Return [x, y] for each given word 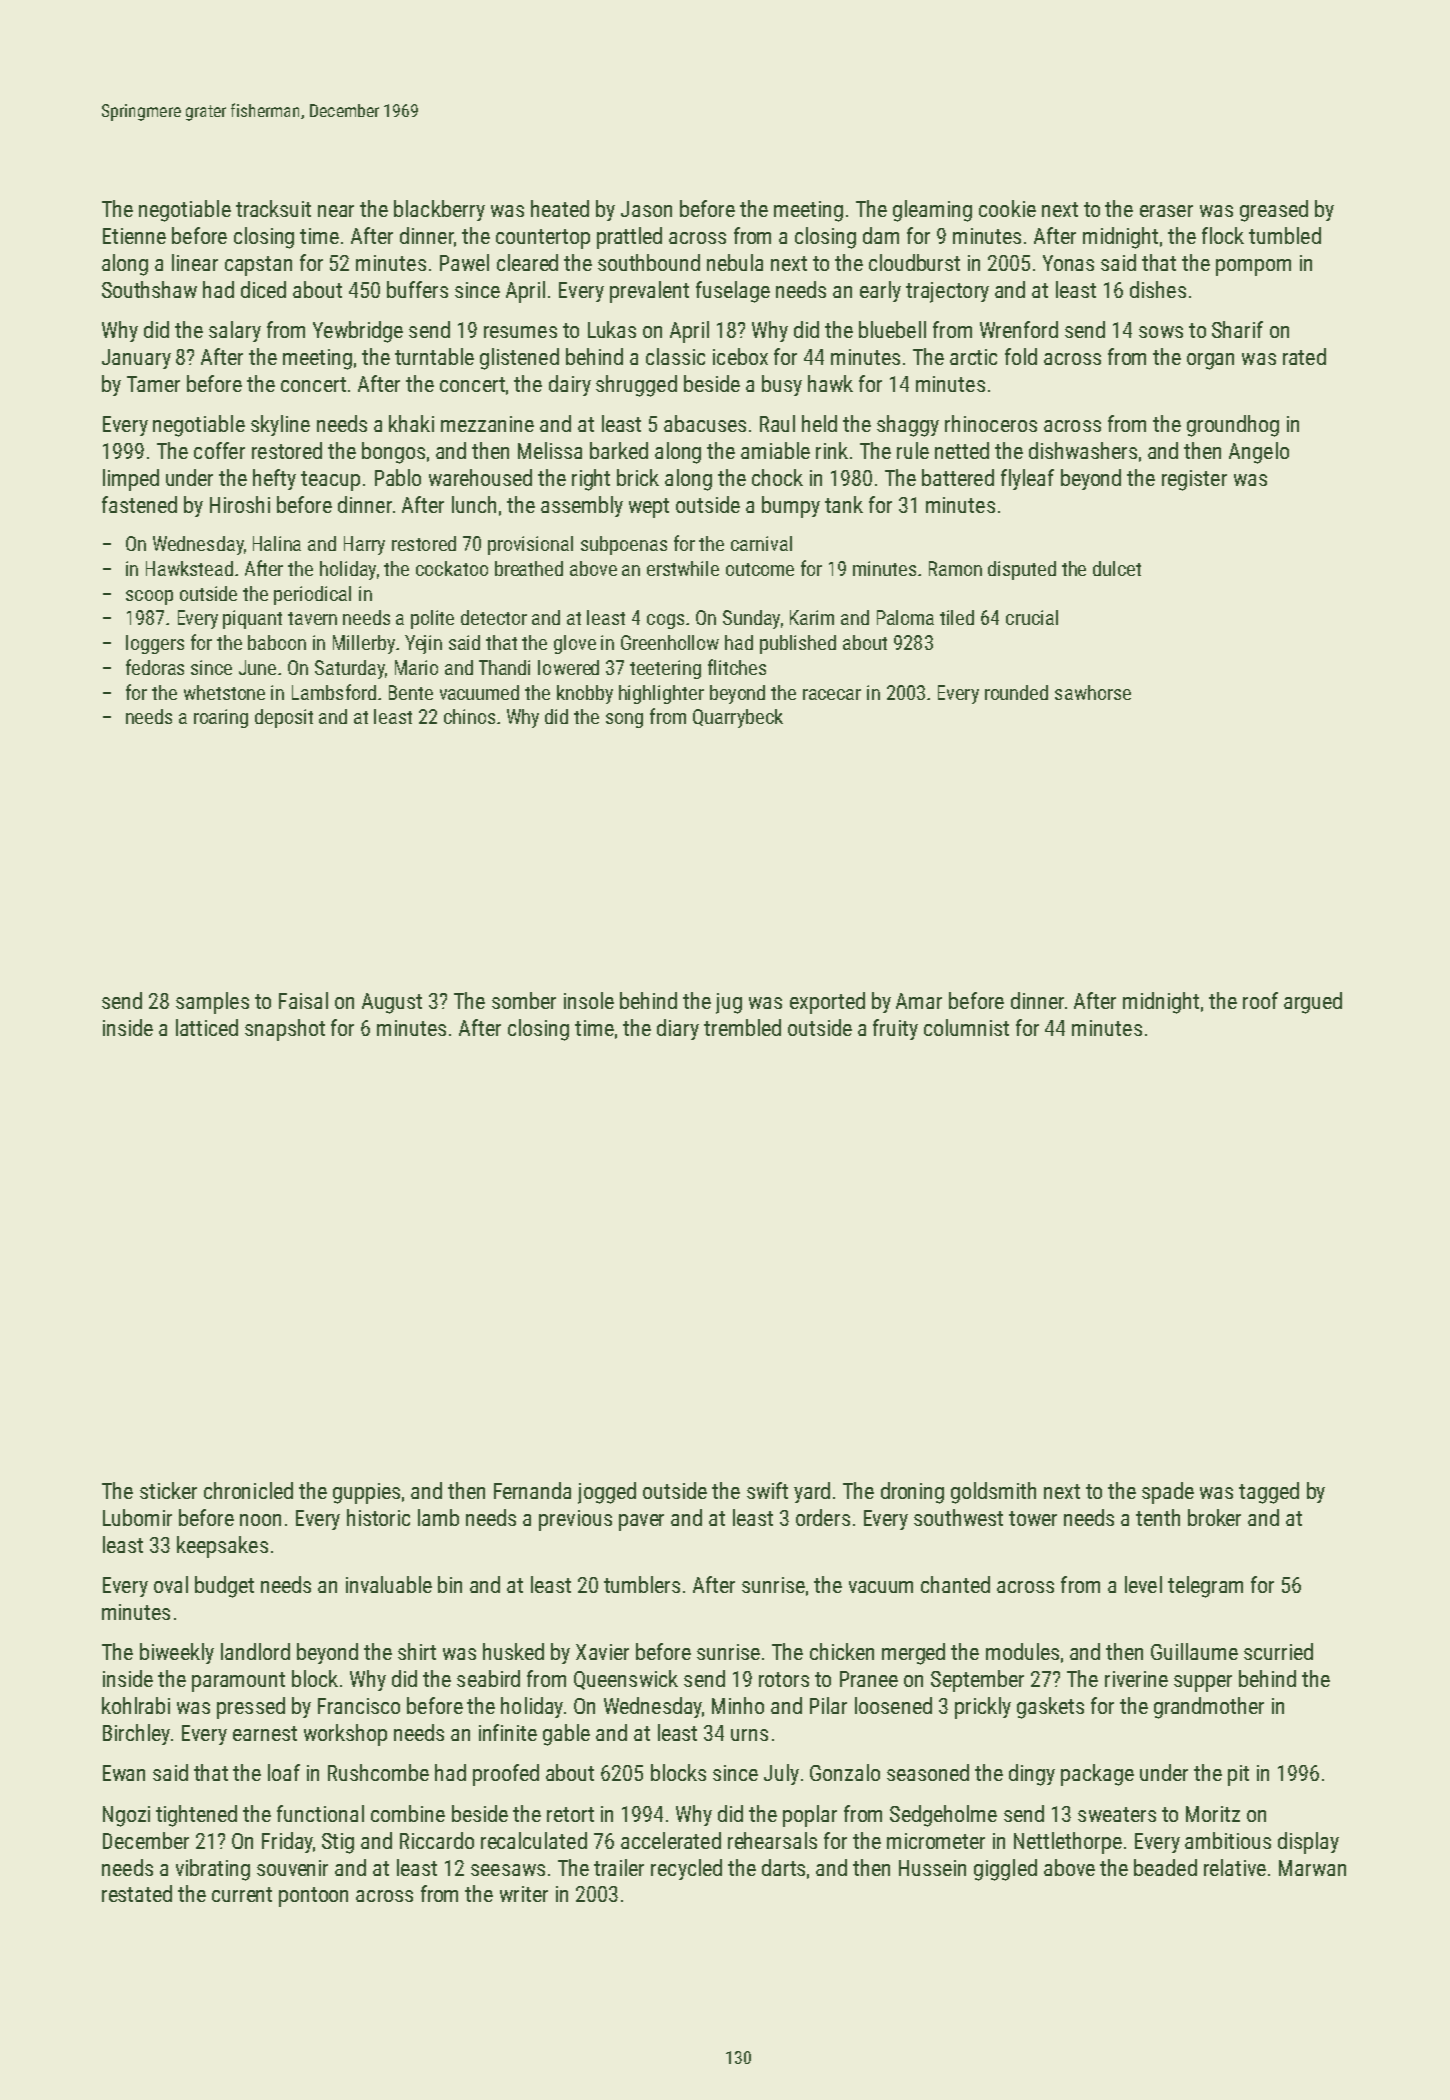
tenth [1158, 1517]
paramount [238, 1682]
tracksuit [273, 208]
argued [1313, 1003]
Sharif [1237, 329]
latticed [207, 1027]
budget [224, 1587]
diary [678, 1029]
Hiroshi [240, 504]
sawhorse [1093, 692]
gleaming [932, 211]
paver [641, 1522]
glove [575, 644]
